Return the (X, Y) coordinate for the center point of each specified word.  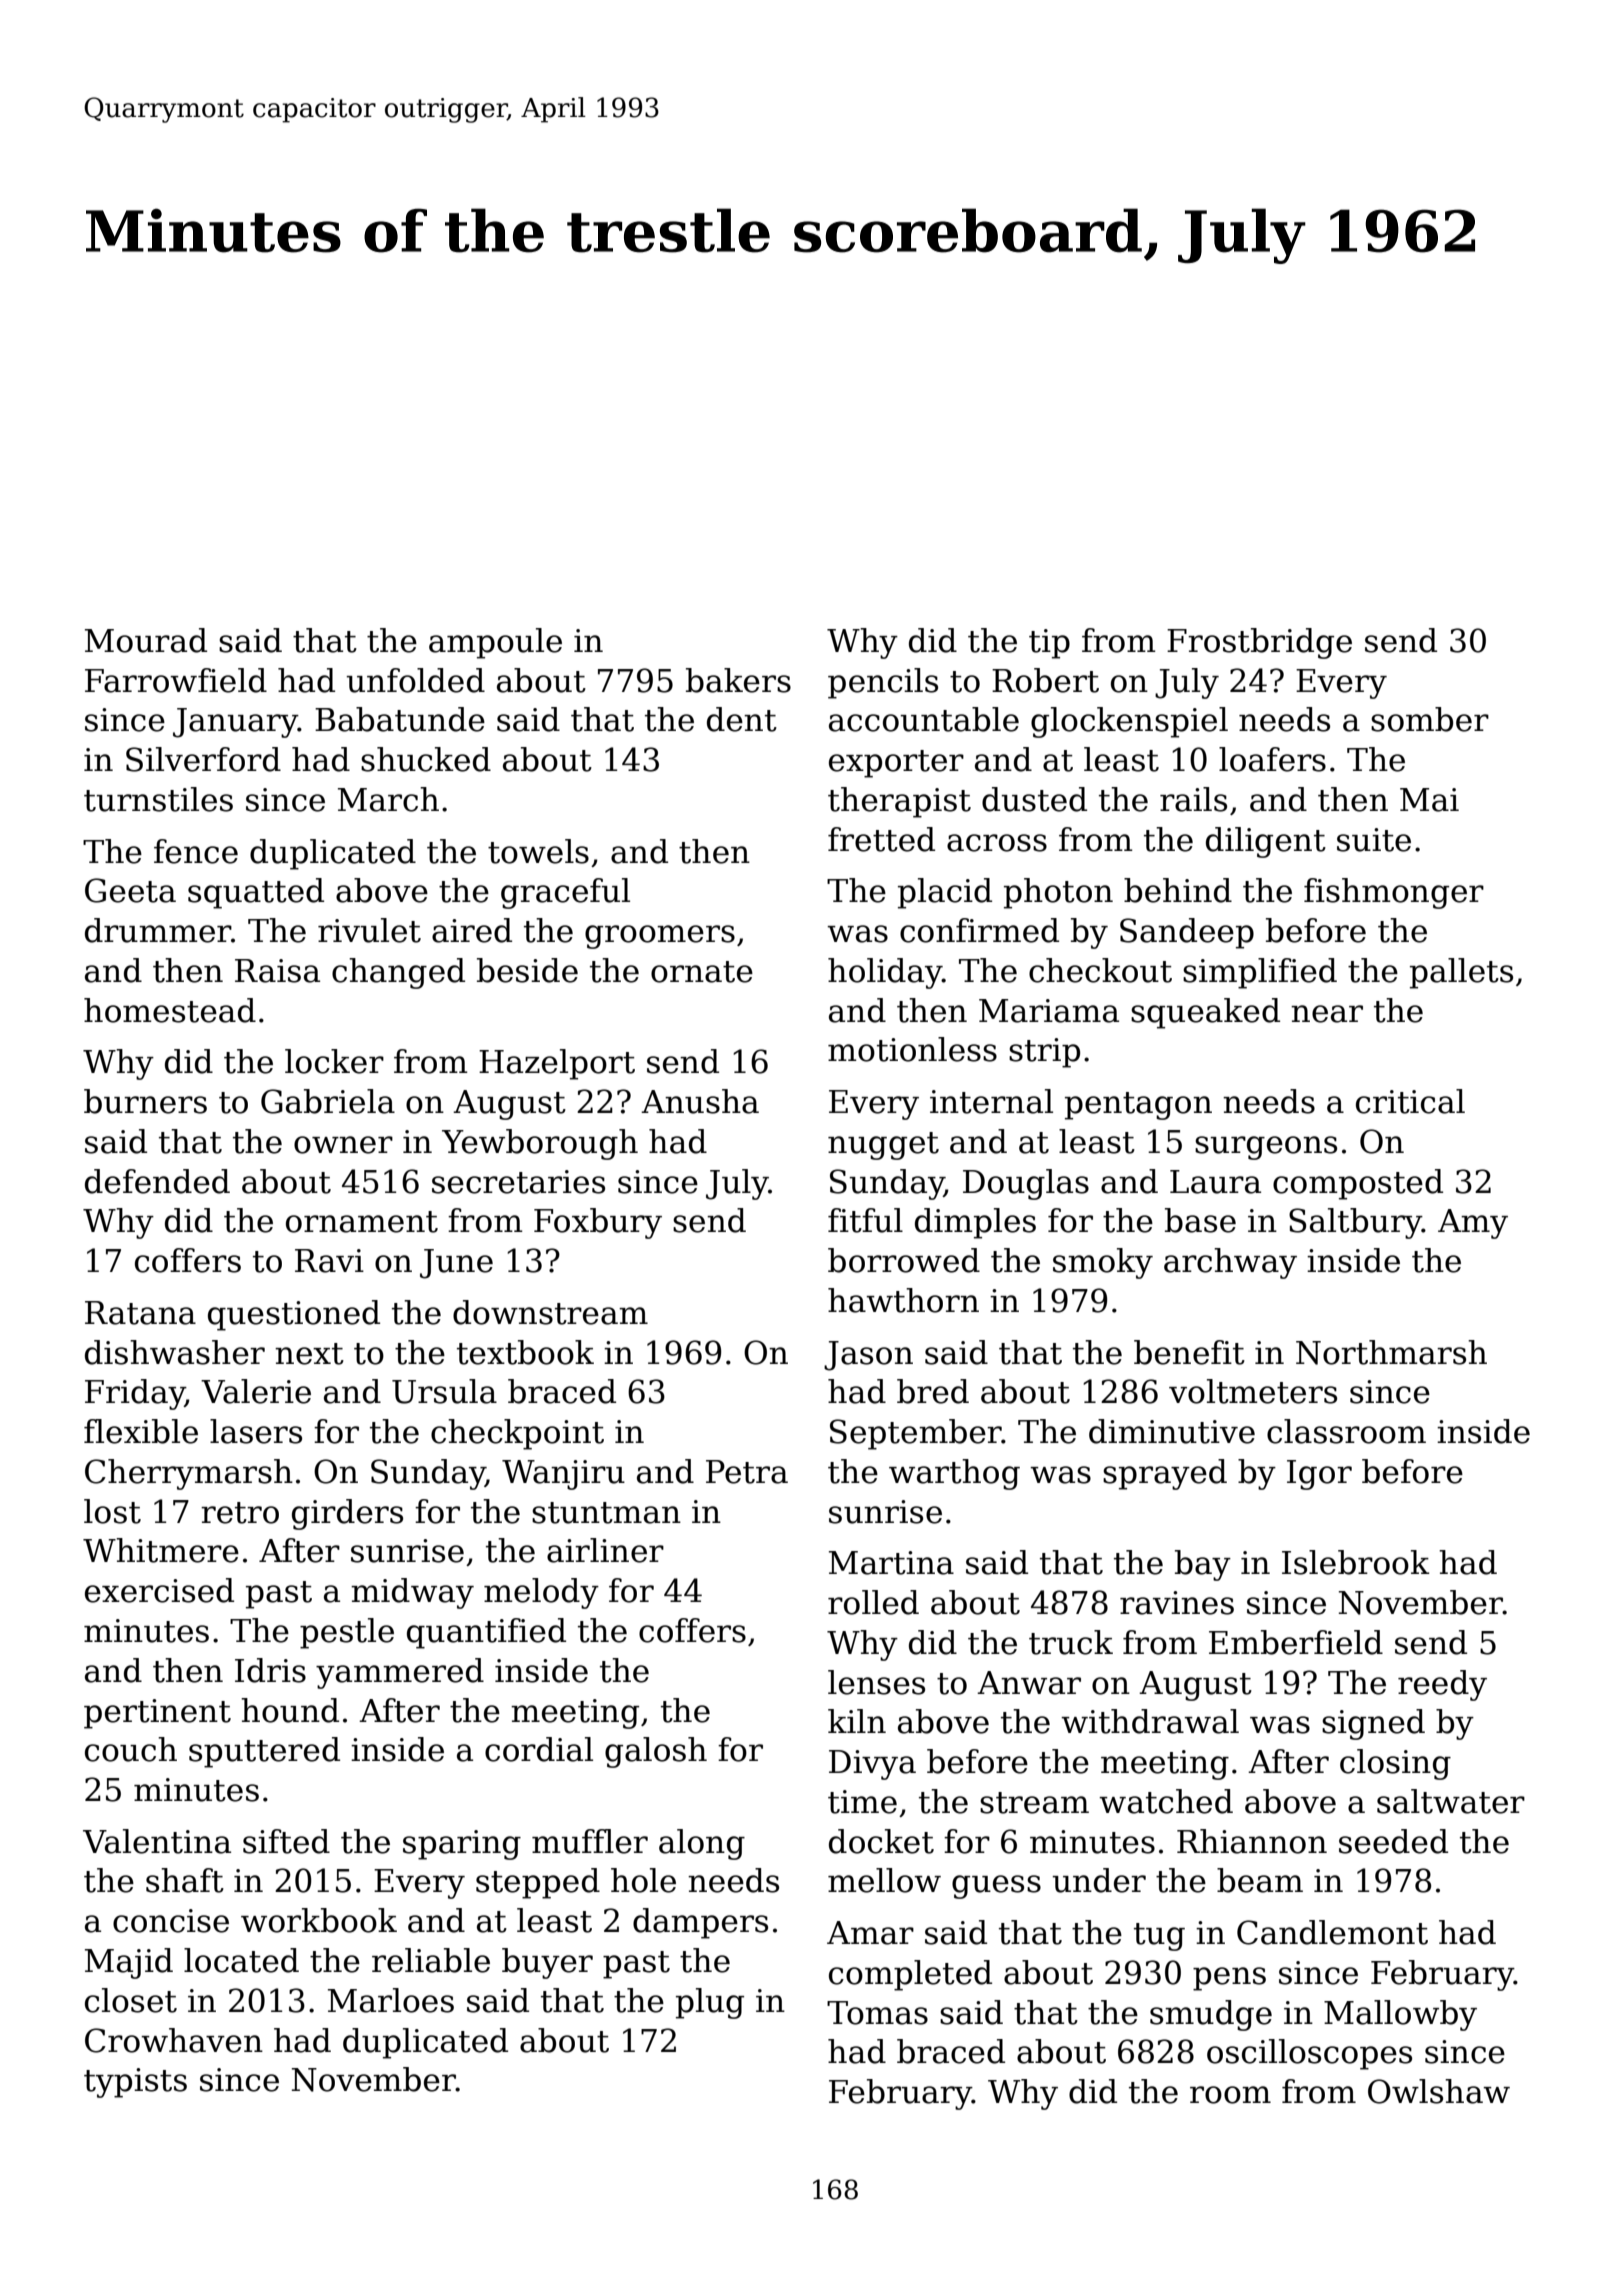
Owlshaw (1439, 2091)
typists (135, 2083)
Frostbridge (1259, 643)
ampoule (495, 643)
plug (710, 2003)
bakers (738, 680)
